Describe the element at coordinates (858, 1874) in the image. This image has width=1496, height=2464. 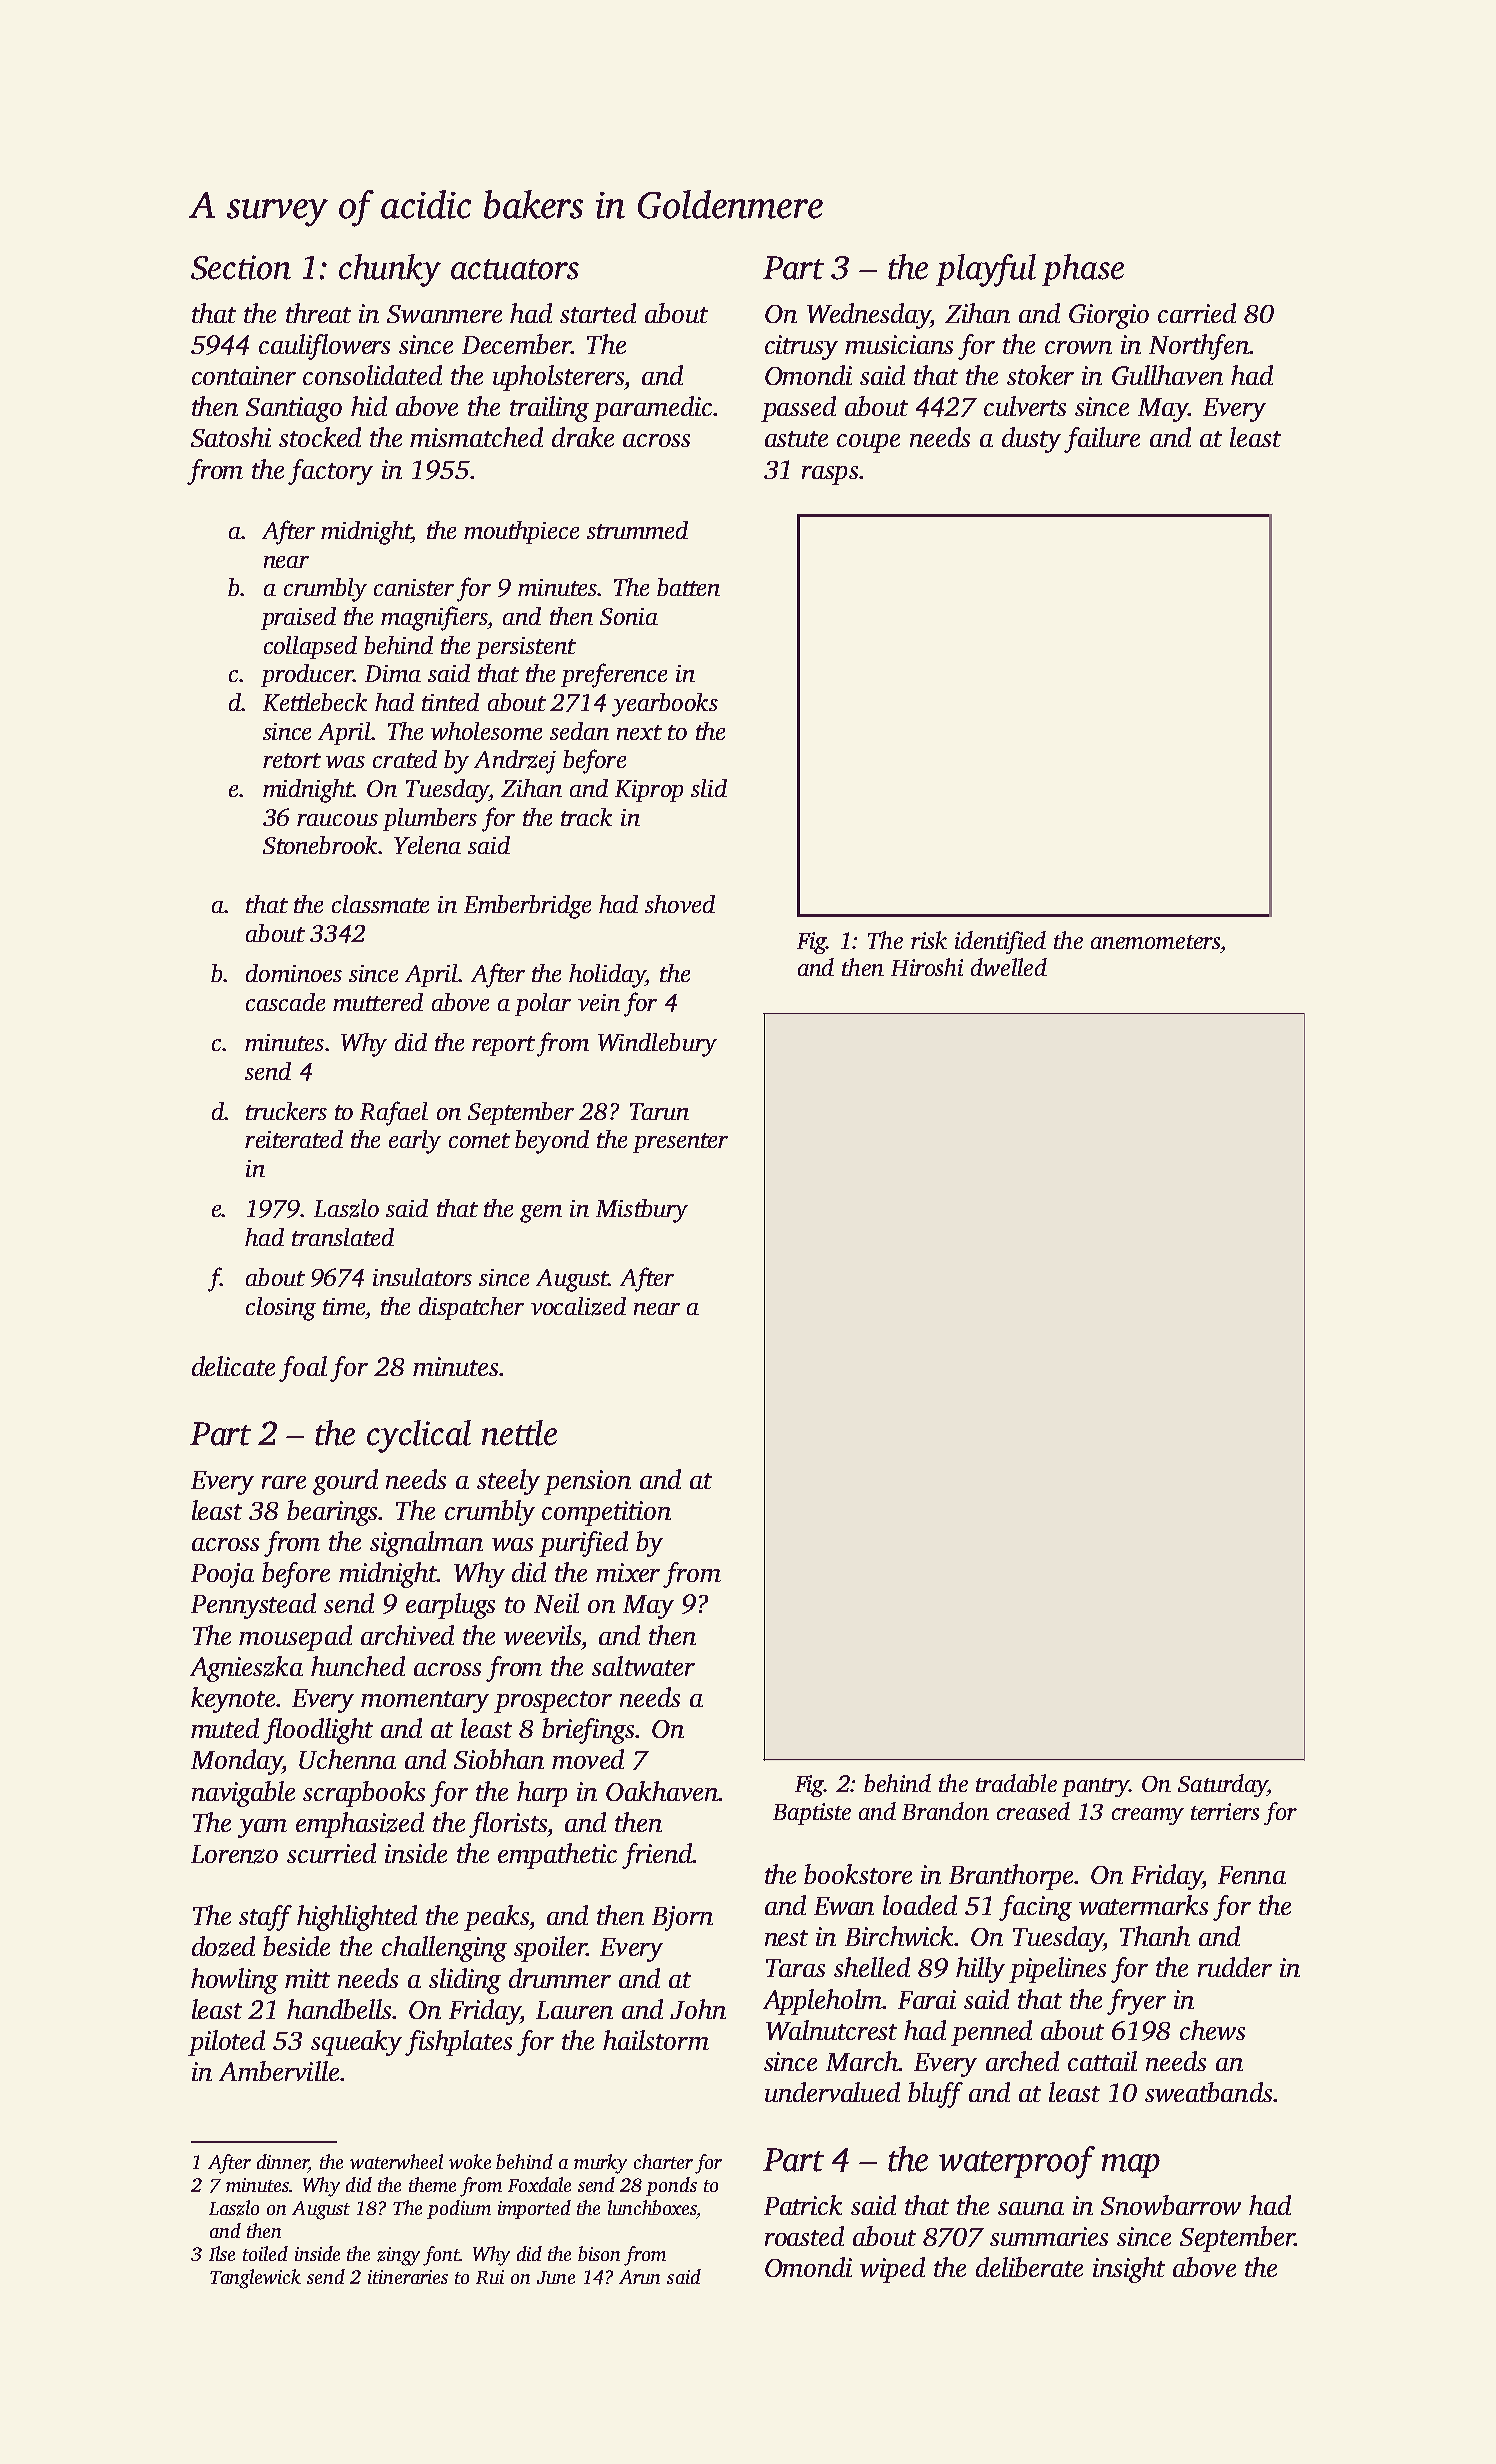
I see `bookstore` at that location.
